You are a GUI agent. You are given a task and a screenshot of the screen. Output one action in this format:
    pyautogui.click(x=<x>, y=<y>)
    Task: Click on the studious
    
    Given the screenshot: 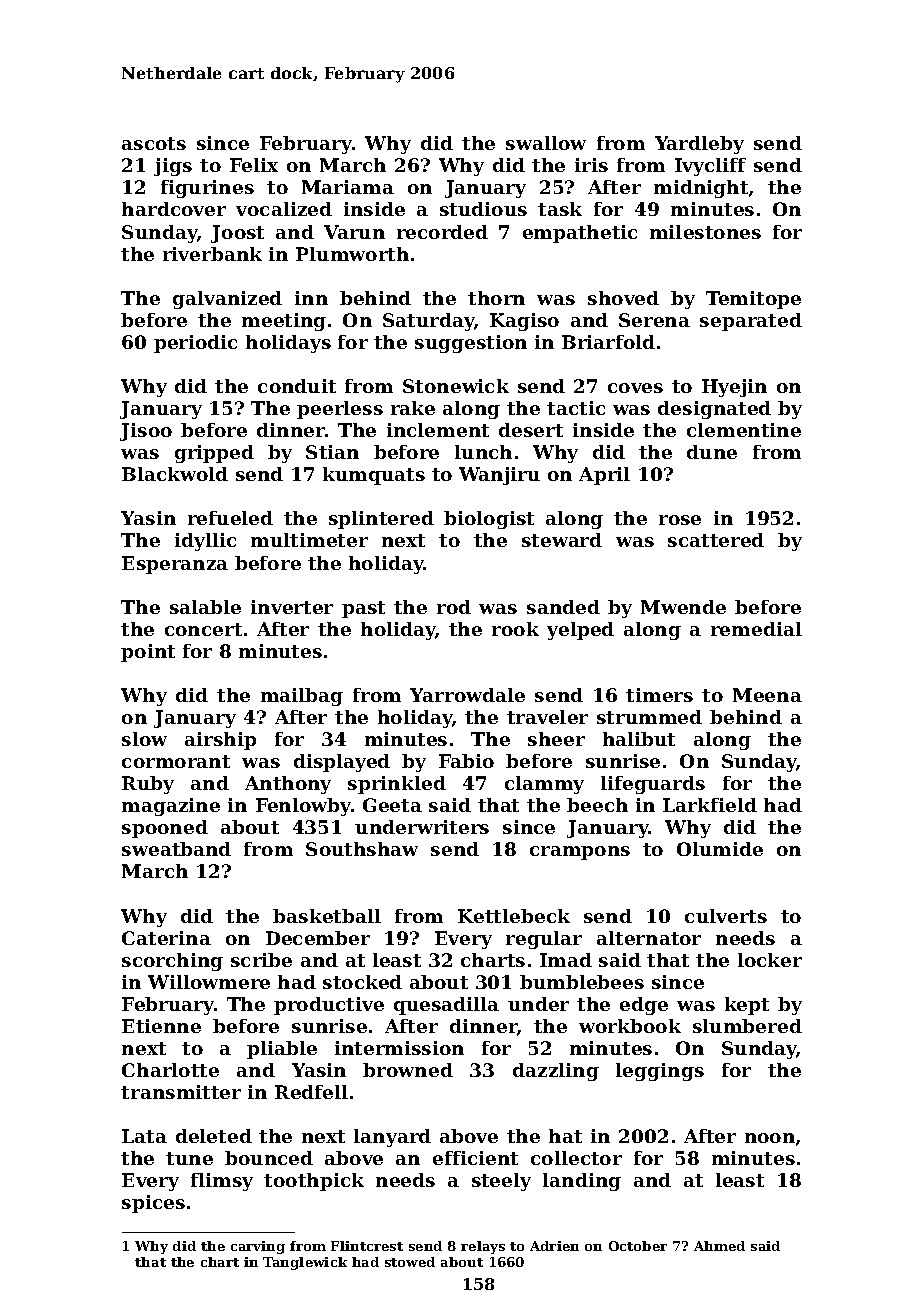 What is the action you would take?
    pyautogui.click(x=483, y=209)
